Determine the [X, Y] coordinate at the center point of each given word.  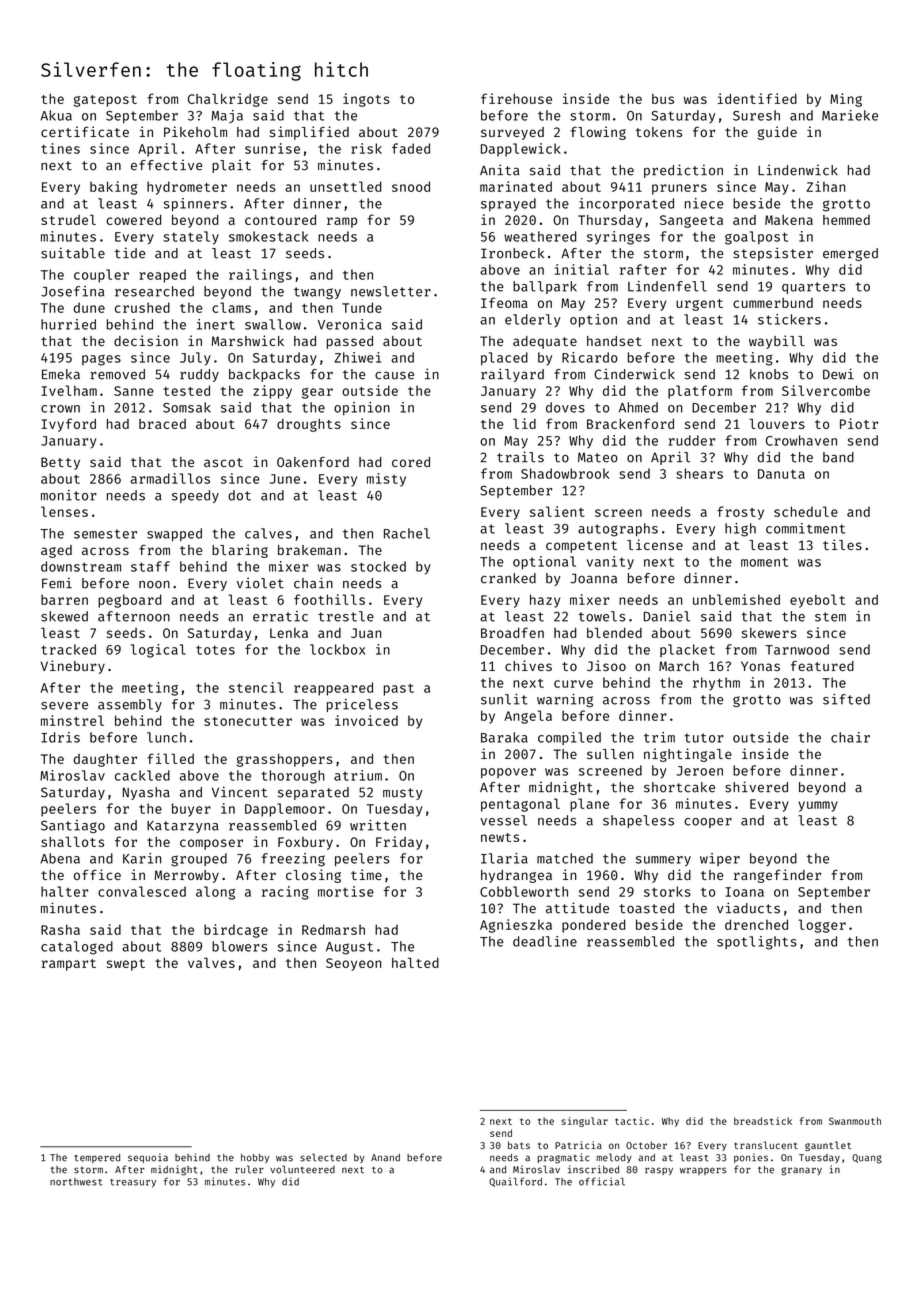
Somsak [187, 407]
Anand [385, 1158]
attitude [577, 908]
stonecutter [248, 721]
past [399, 690]
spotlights [757, 943]
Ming [846, 100]
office [97, 874]
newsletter [391, 291]
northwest [76, 1182]
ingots [366, 100]
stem [830, 617]
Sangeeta [691, 221]
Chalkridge [228, 100]
